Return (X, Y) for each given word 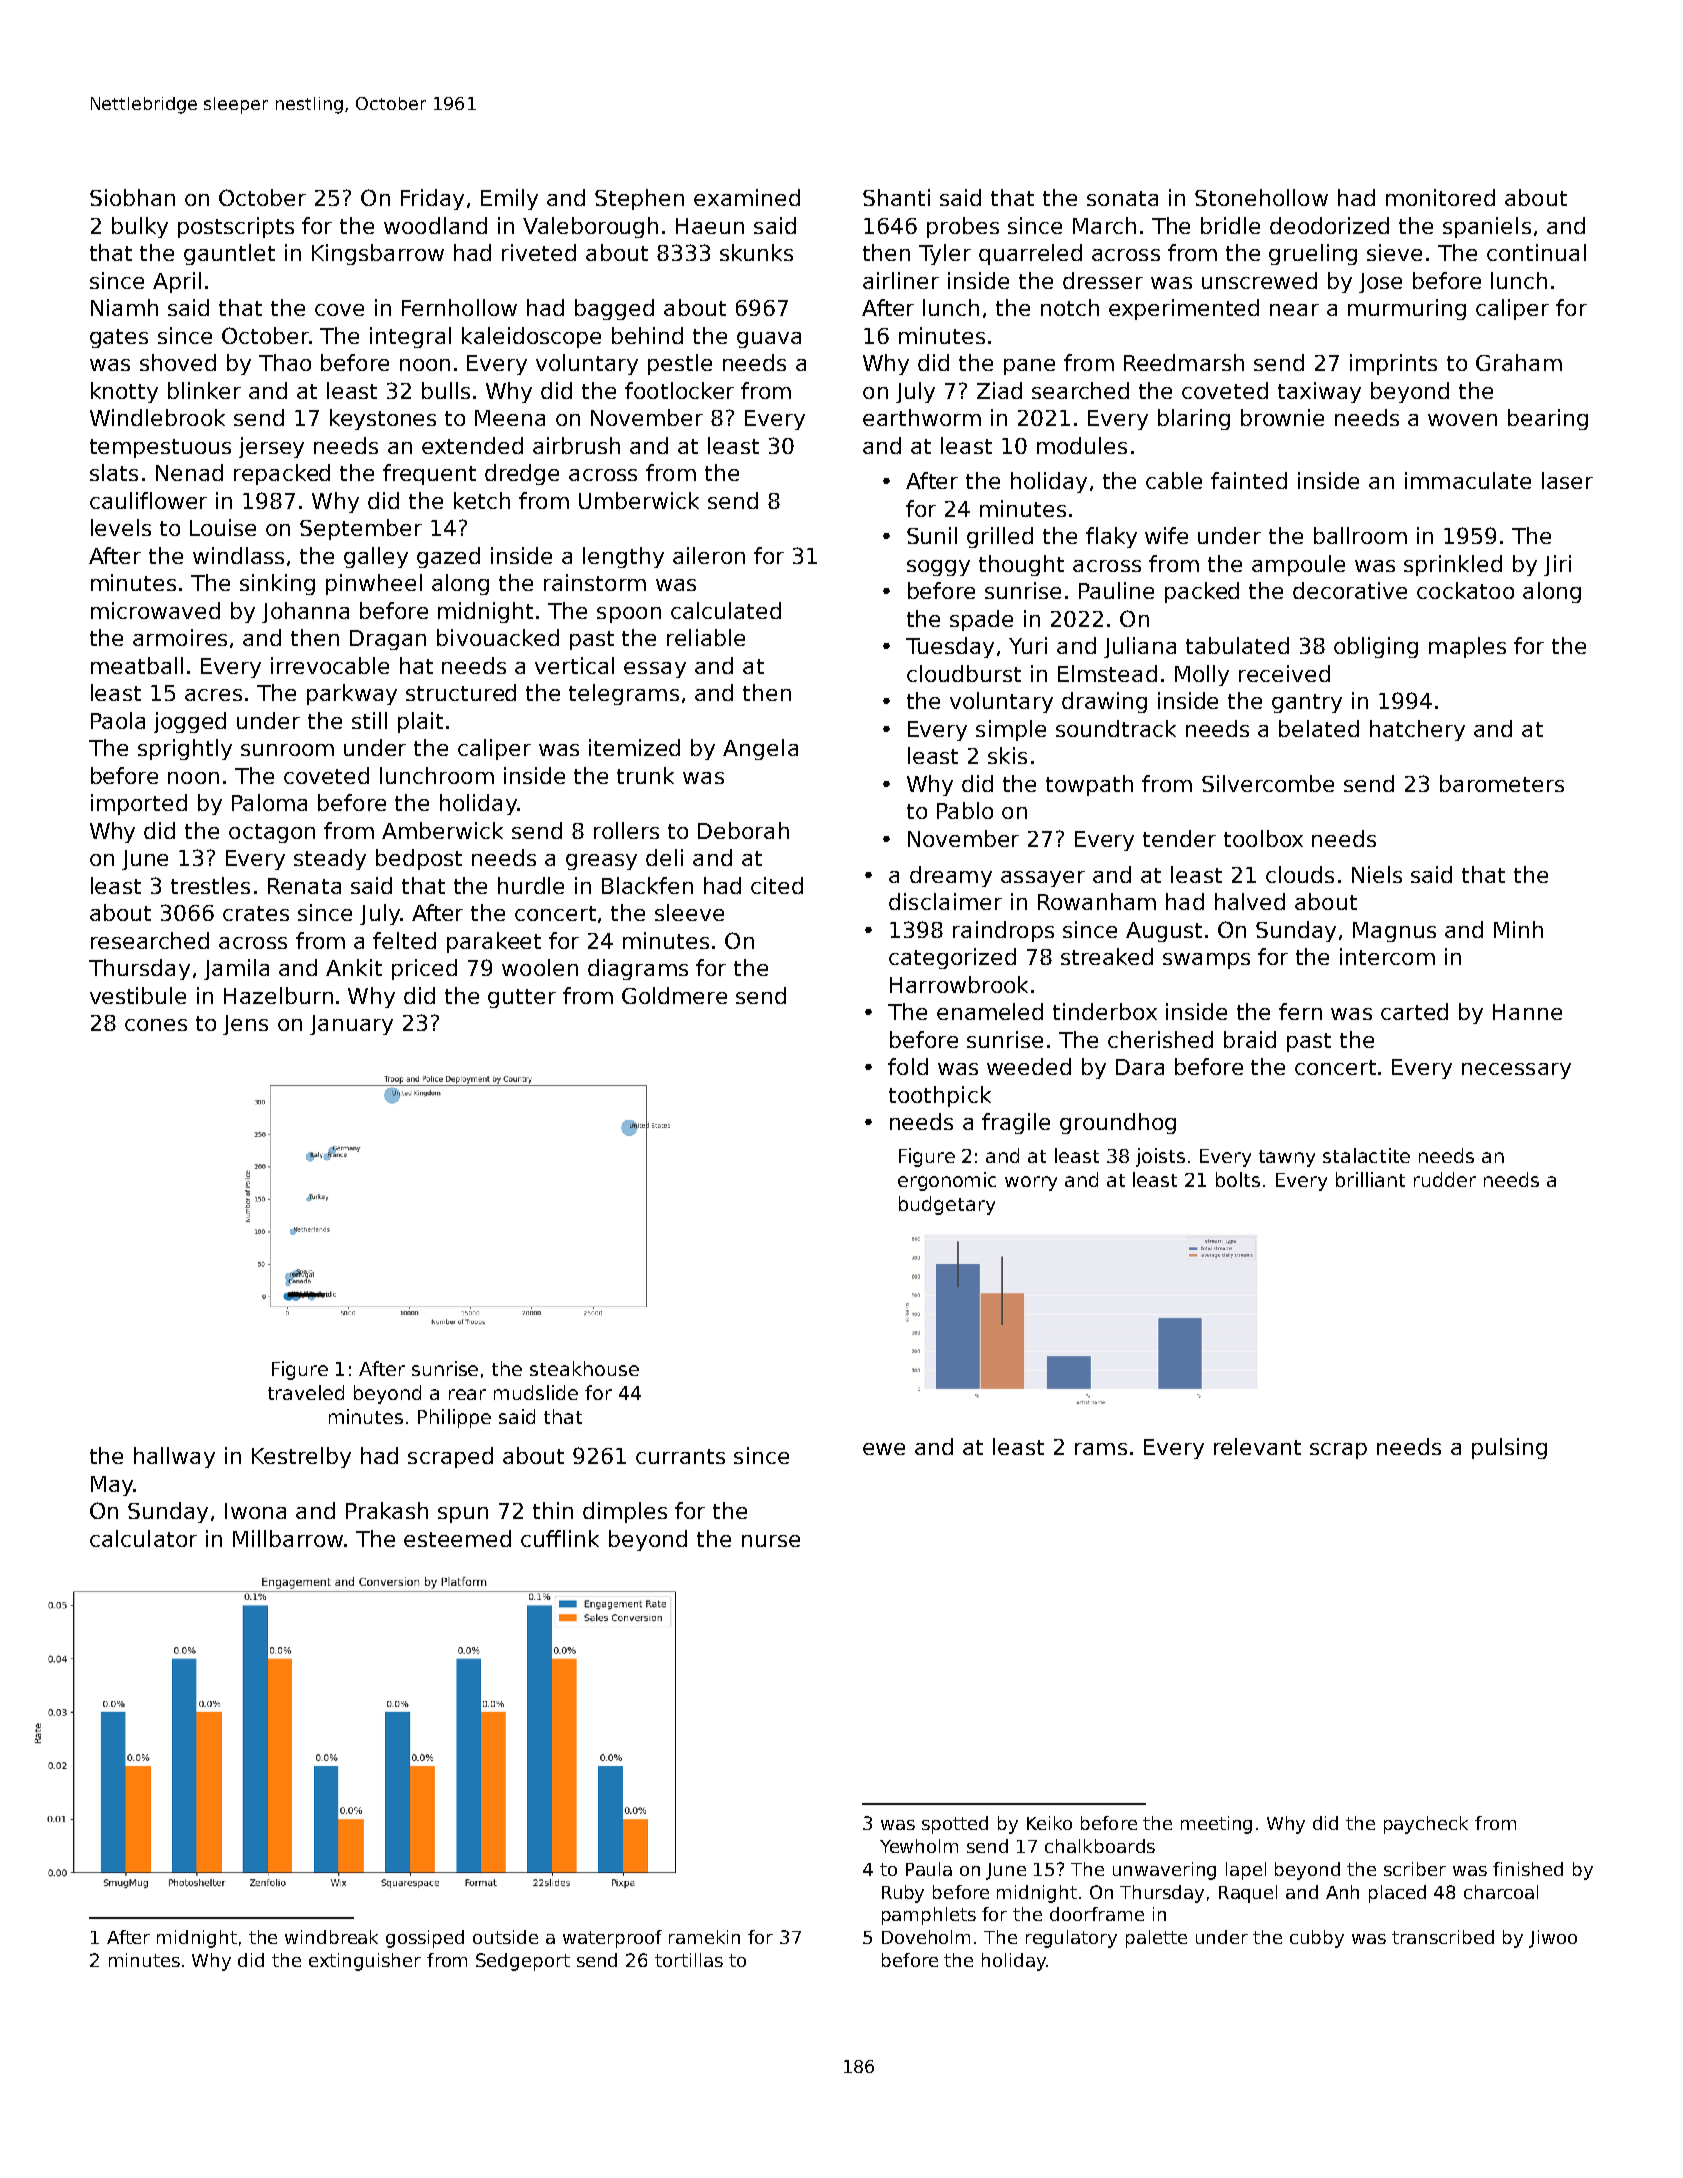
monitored (1440, 197)
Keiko (1049, 1823)
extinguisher (365, 1962)
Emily (509, 199)
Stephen (639, 199)
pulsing (1509, 1448)
